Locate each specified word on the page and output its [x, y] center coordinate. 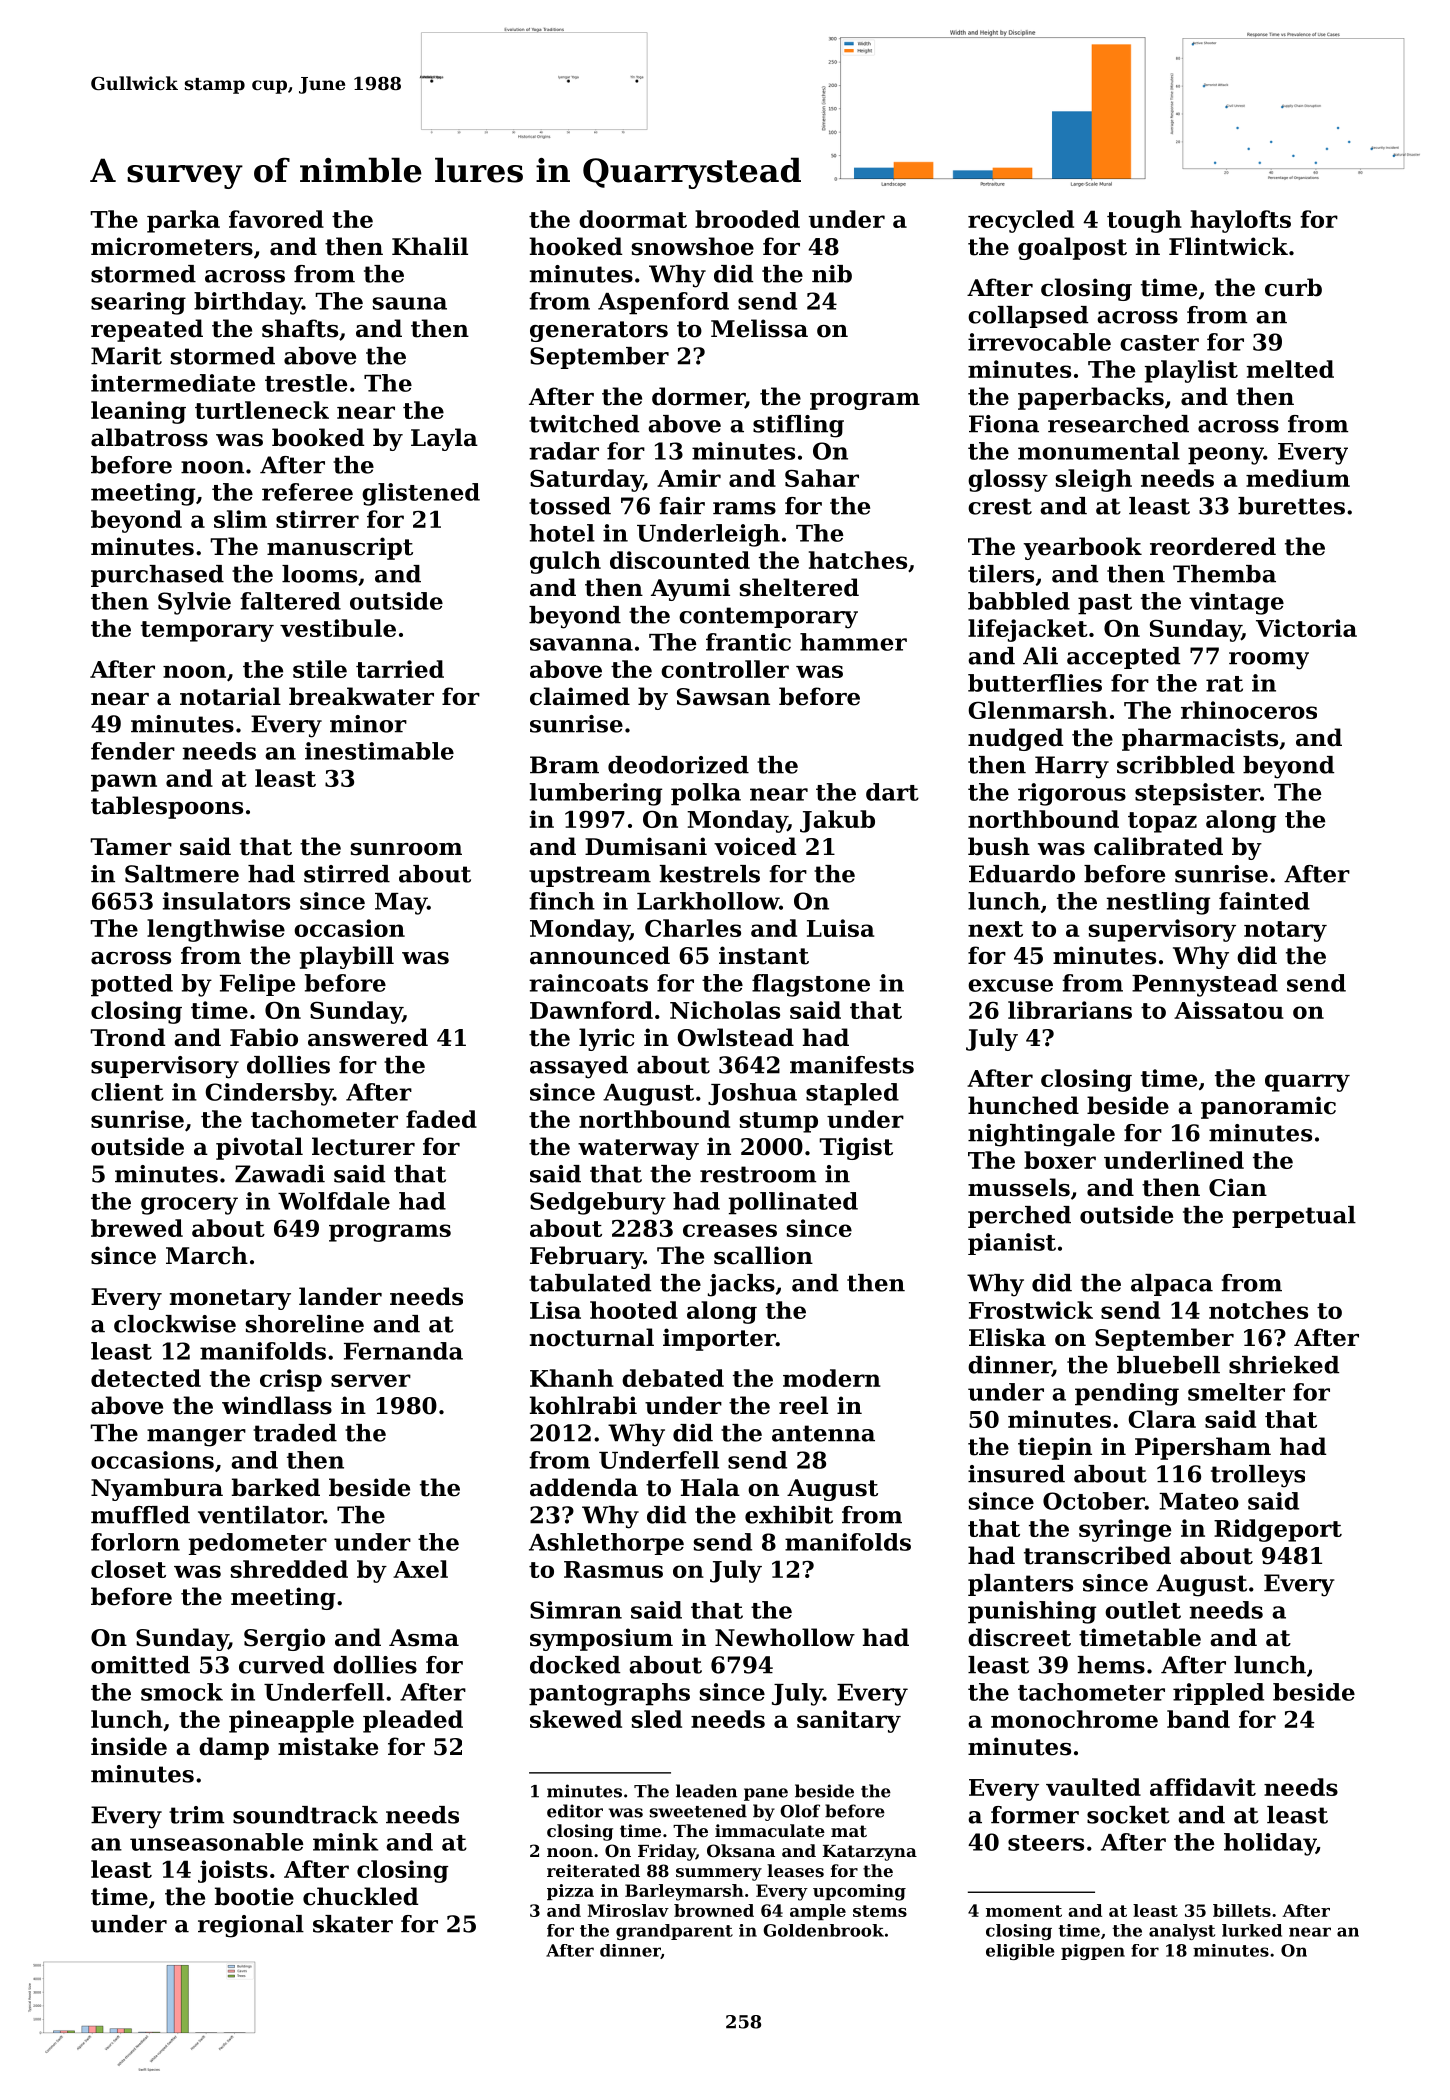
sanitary [849, 1721]
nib [832, 274]
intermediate [173, 383]
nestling [1158, 903]
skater [353, 1924]
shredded [289, 1569]
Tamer [131, 847]
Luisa [840, 928]
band [1198, 1719]
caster [1159, 343]
